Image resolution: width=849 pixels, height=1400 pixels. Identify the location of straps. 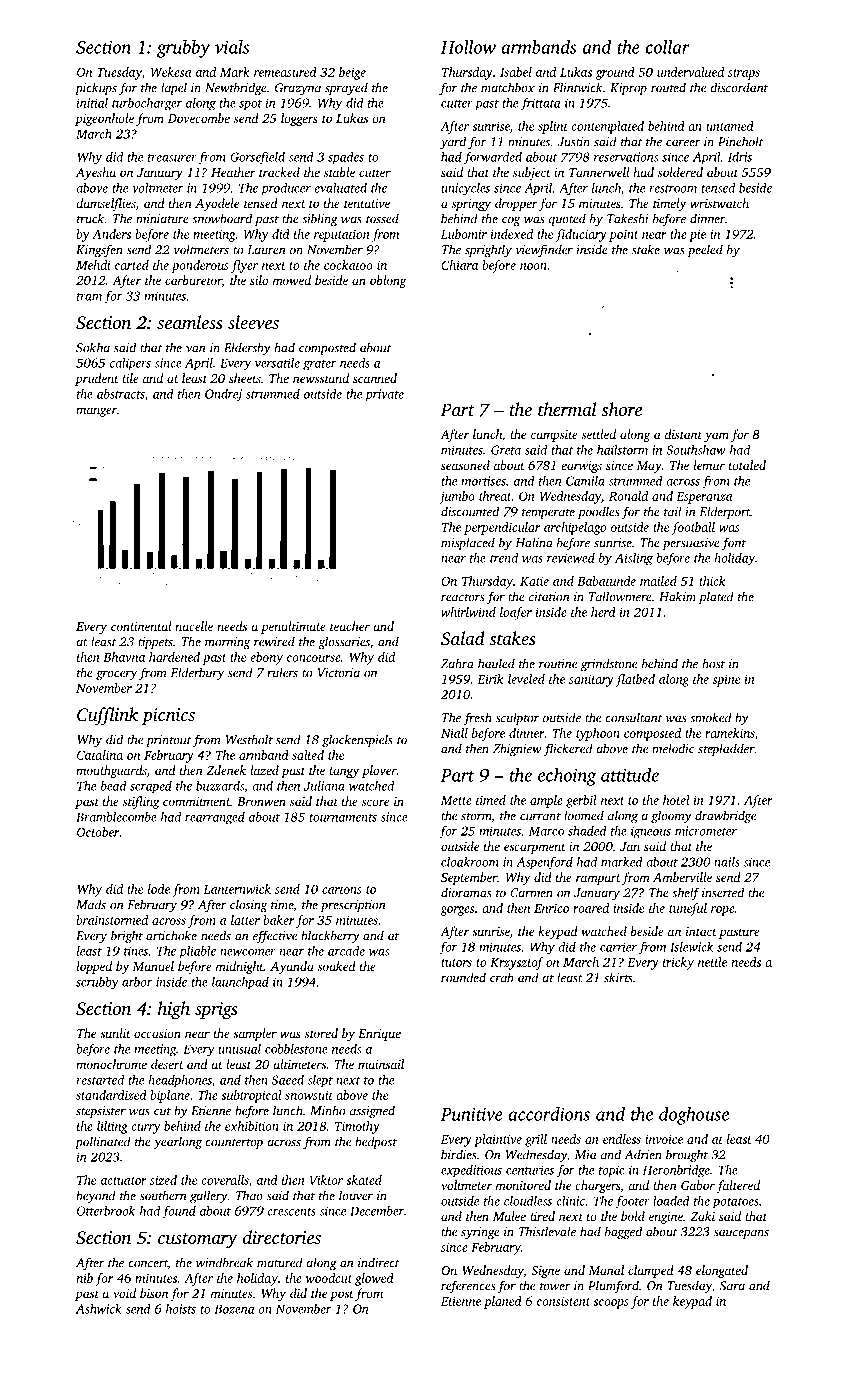
(744, 74).
